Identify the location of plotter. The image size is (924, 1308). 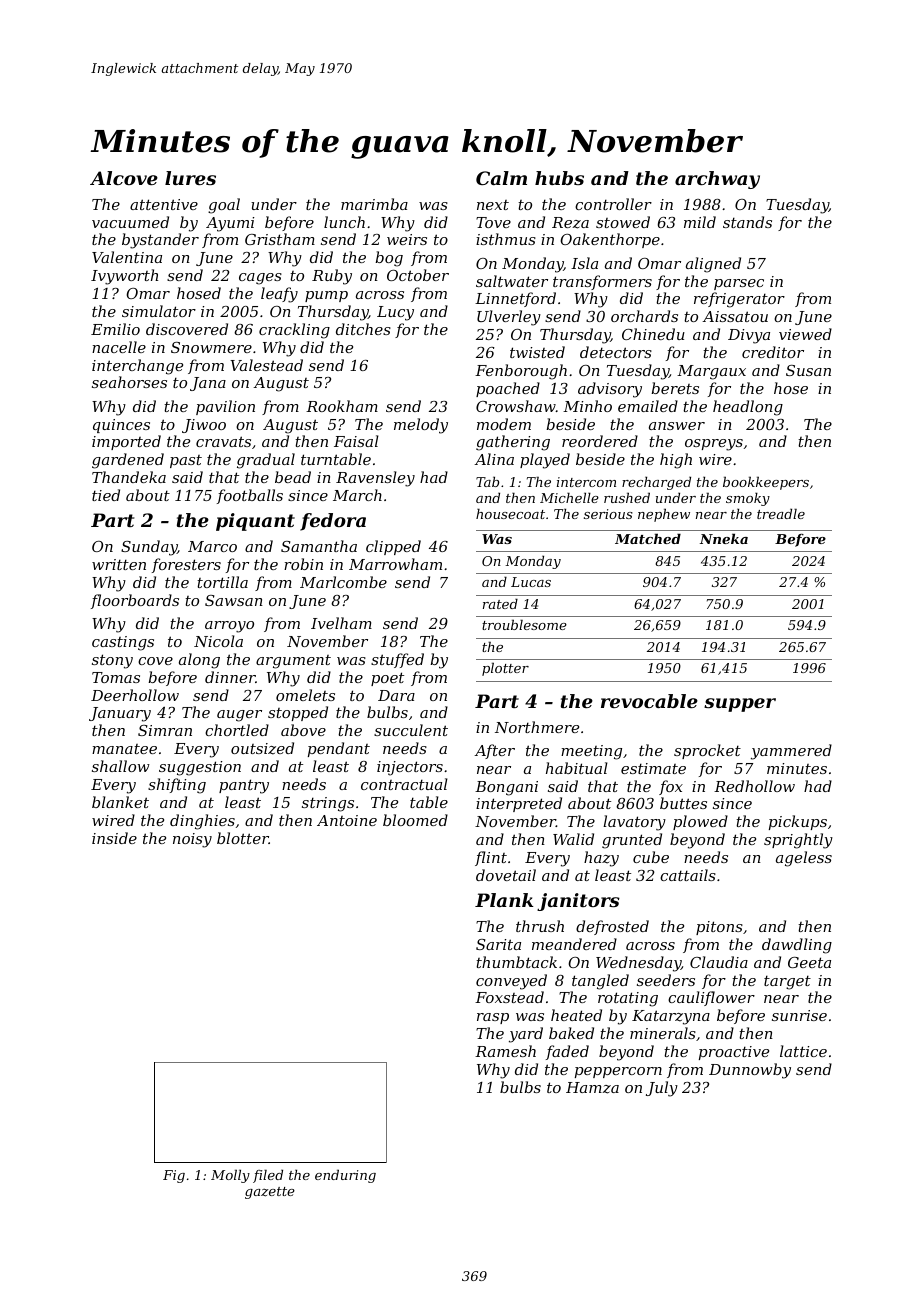
(505, 669).
